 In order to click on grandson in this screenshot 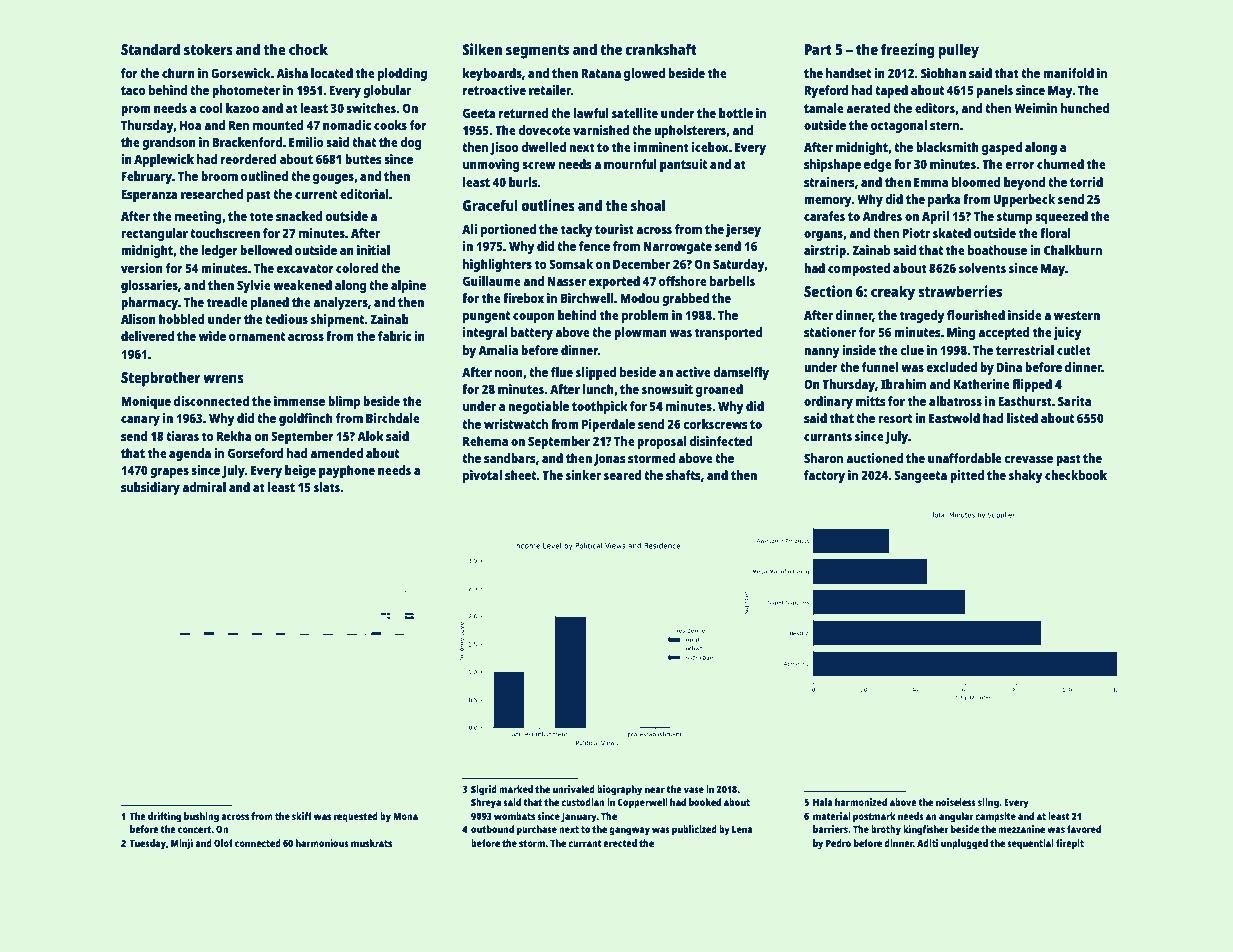, I will do `click(169, 143)`.
